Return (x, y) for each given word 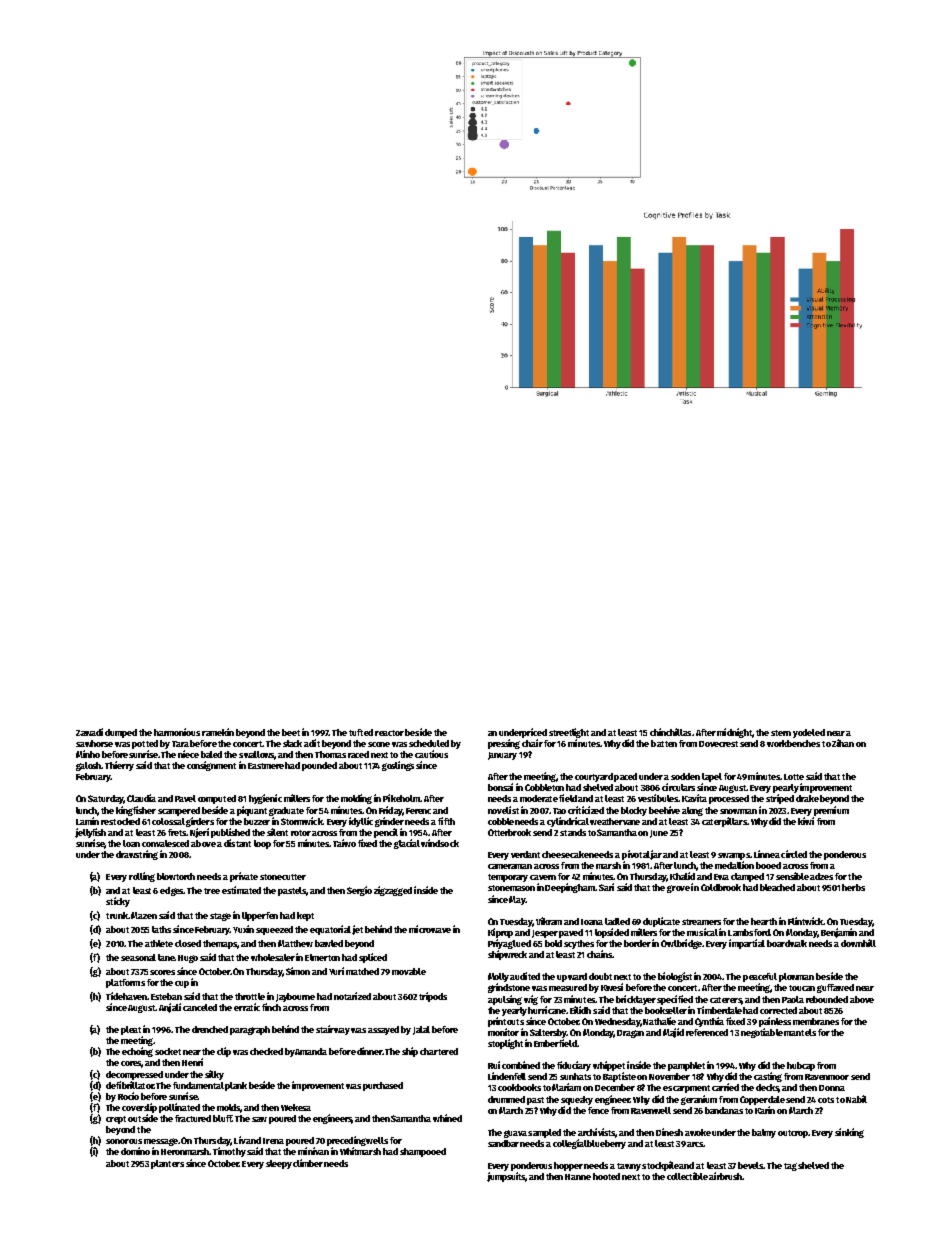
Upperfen (260, 916)
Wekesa (296, 1107)
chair (532, 743)
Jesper (545, 934)
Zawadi (89, 732)
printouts (506, 1022)
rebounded (827, 999)
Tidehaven (126, 996)
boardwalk (787, 943)
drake (807, 798)
